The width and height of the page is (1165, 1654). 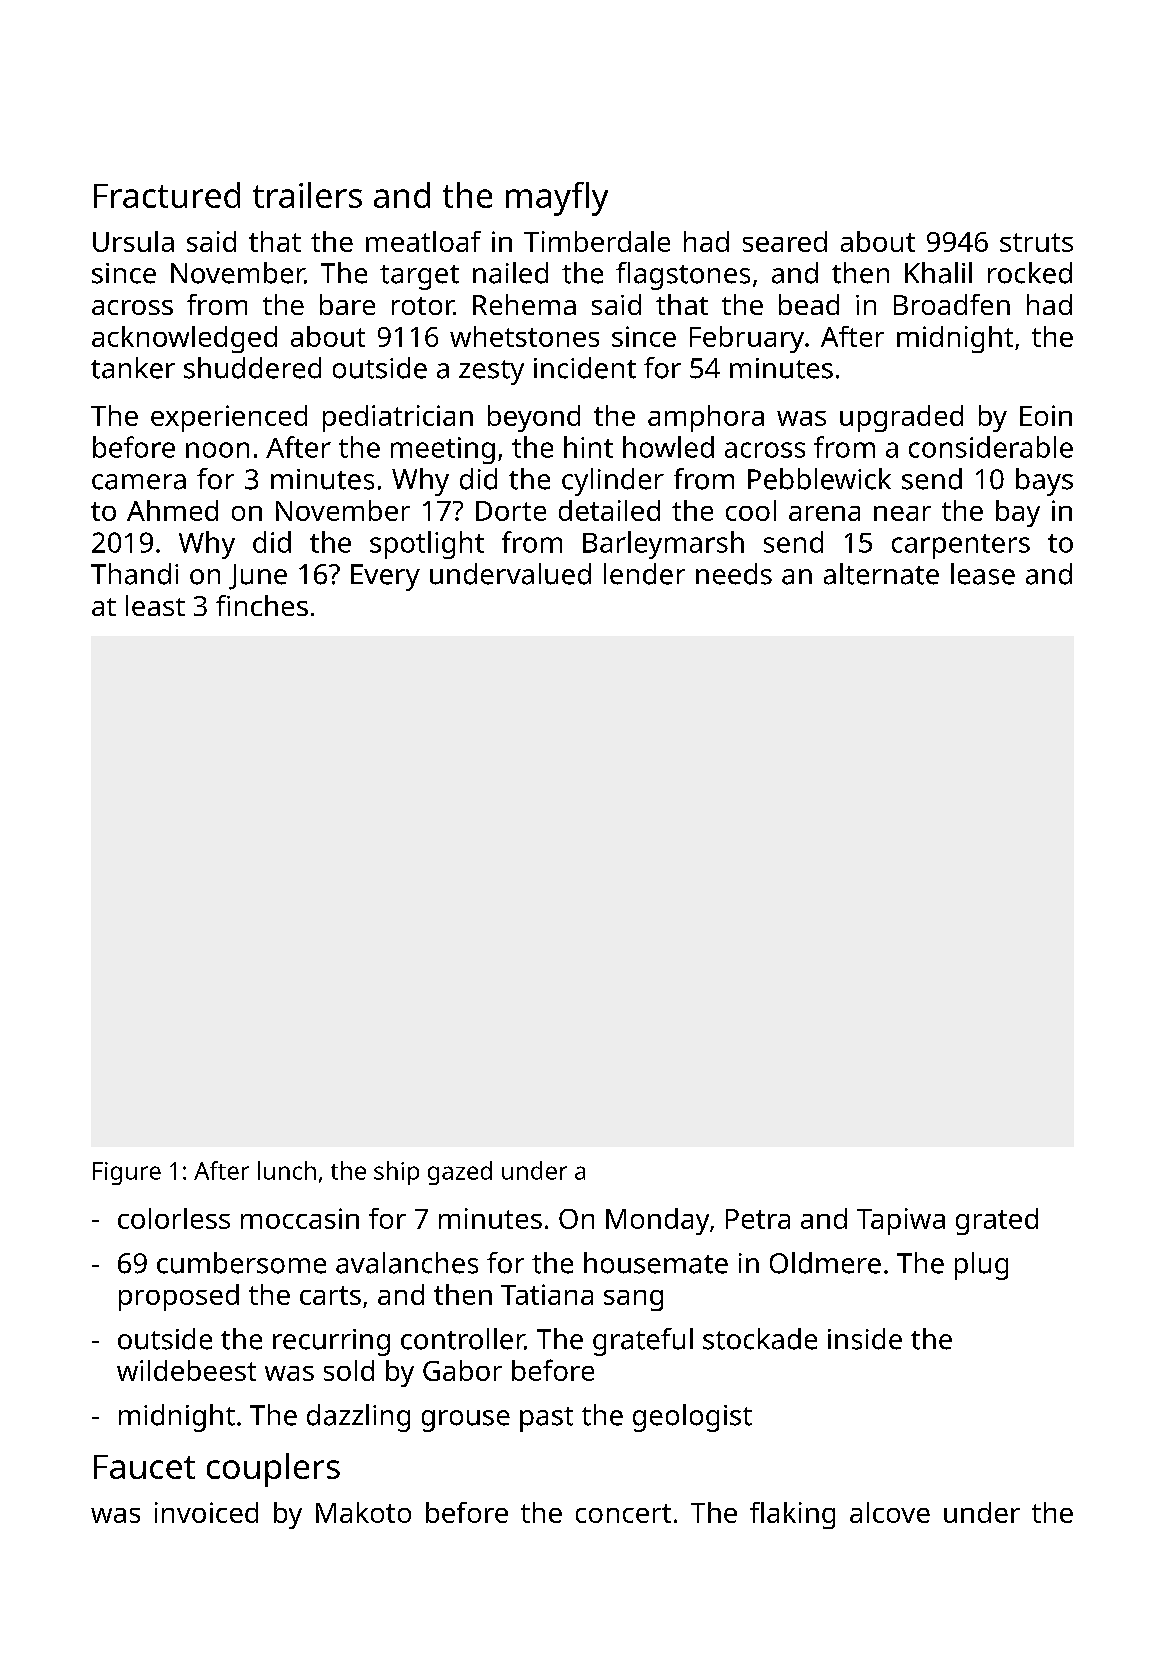 I want to click on seared, so click(x=785, y=241).
